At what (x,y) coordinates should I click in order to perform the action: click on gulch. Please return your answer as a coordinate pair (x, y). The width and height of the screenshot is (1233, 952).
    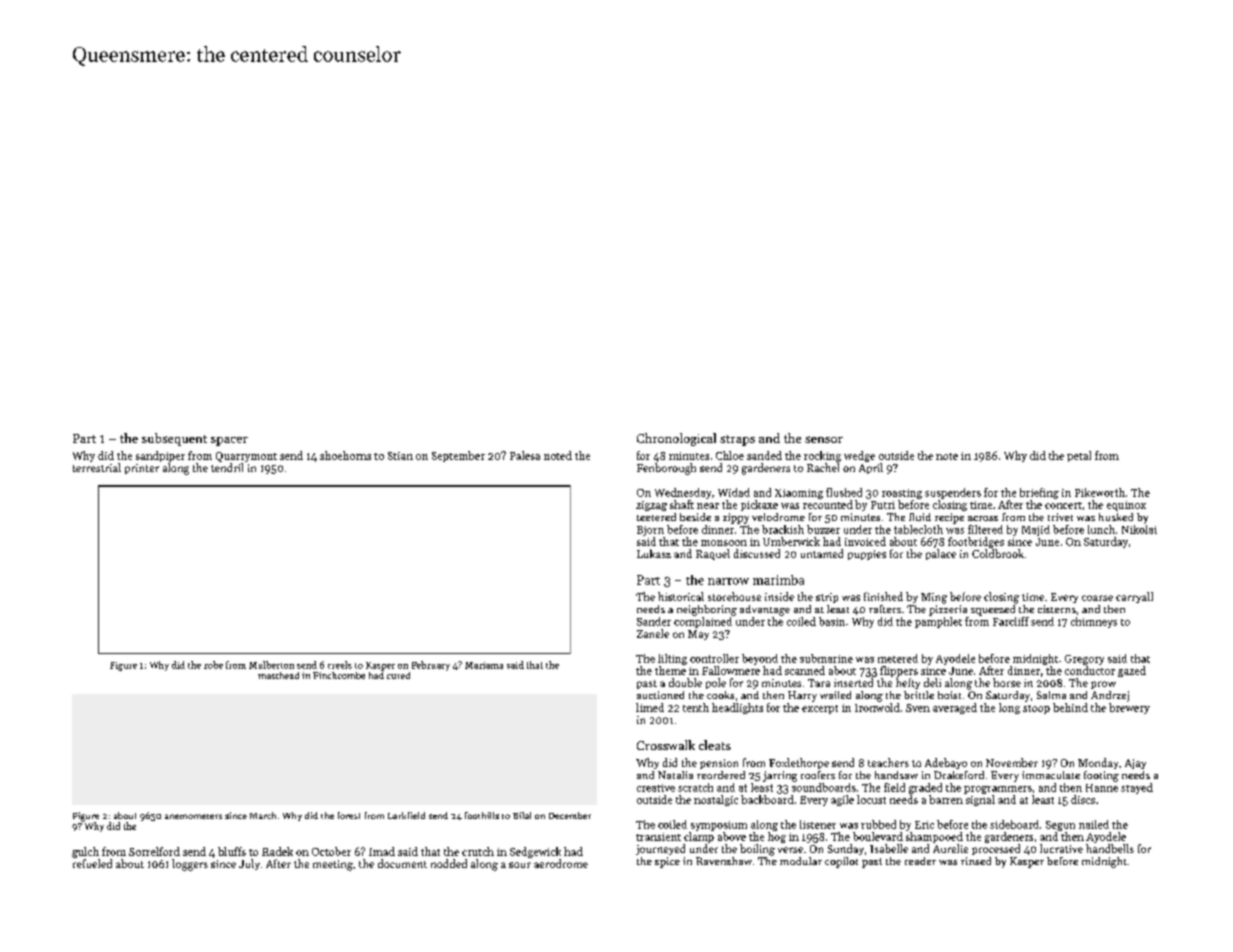
    Looking at the image, I should click on (85, 852).
